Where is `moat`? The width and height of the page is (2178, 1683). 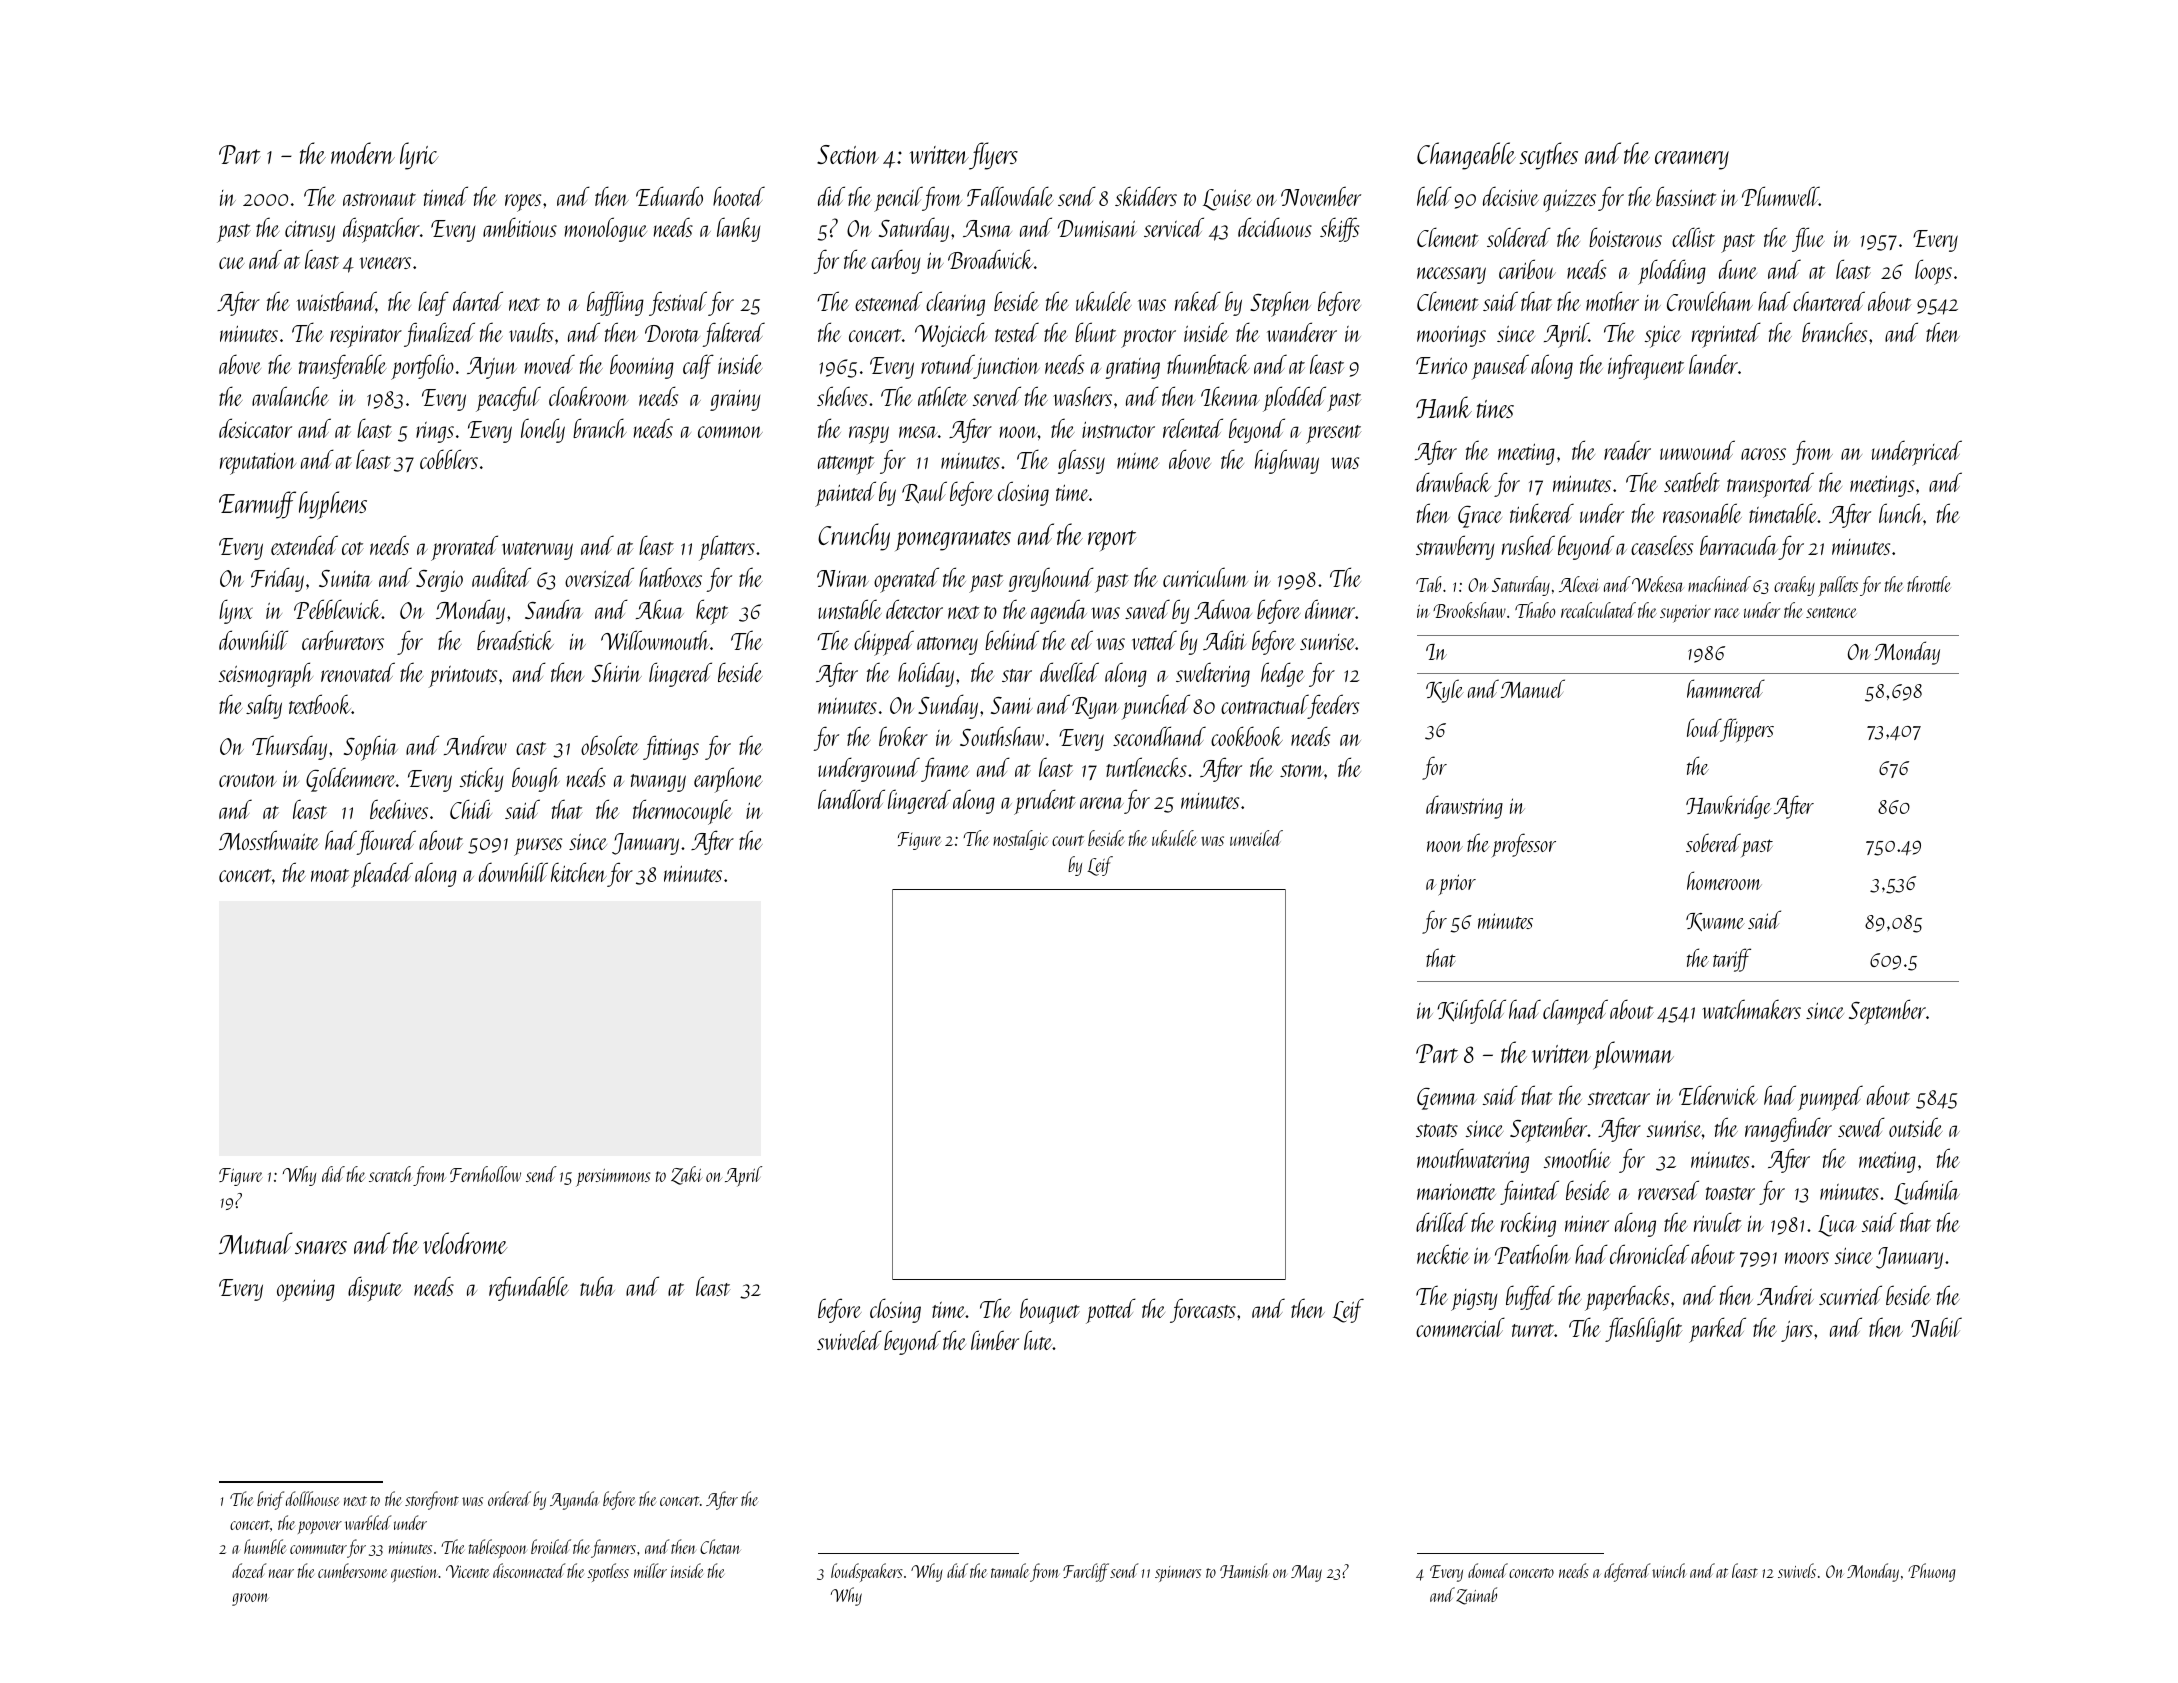
moat is located at coordinates (330, 875).
